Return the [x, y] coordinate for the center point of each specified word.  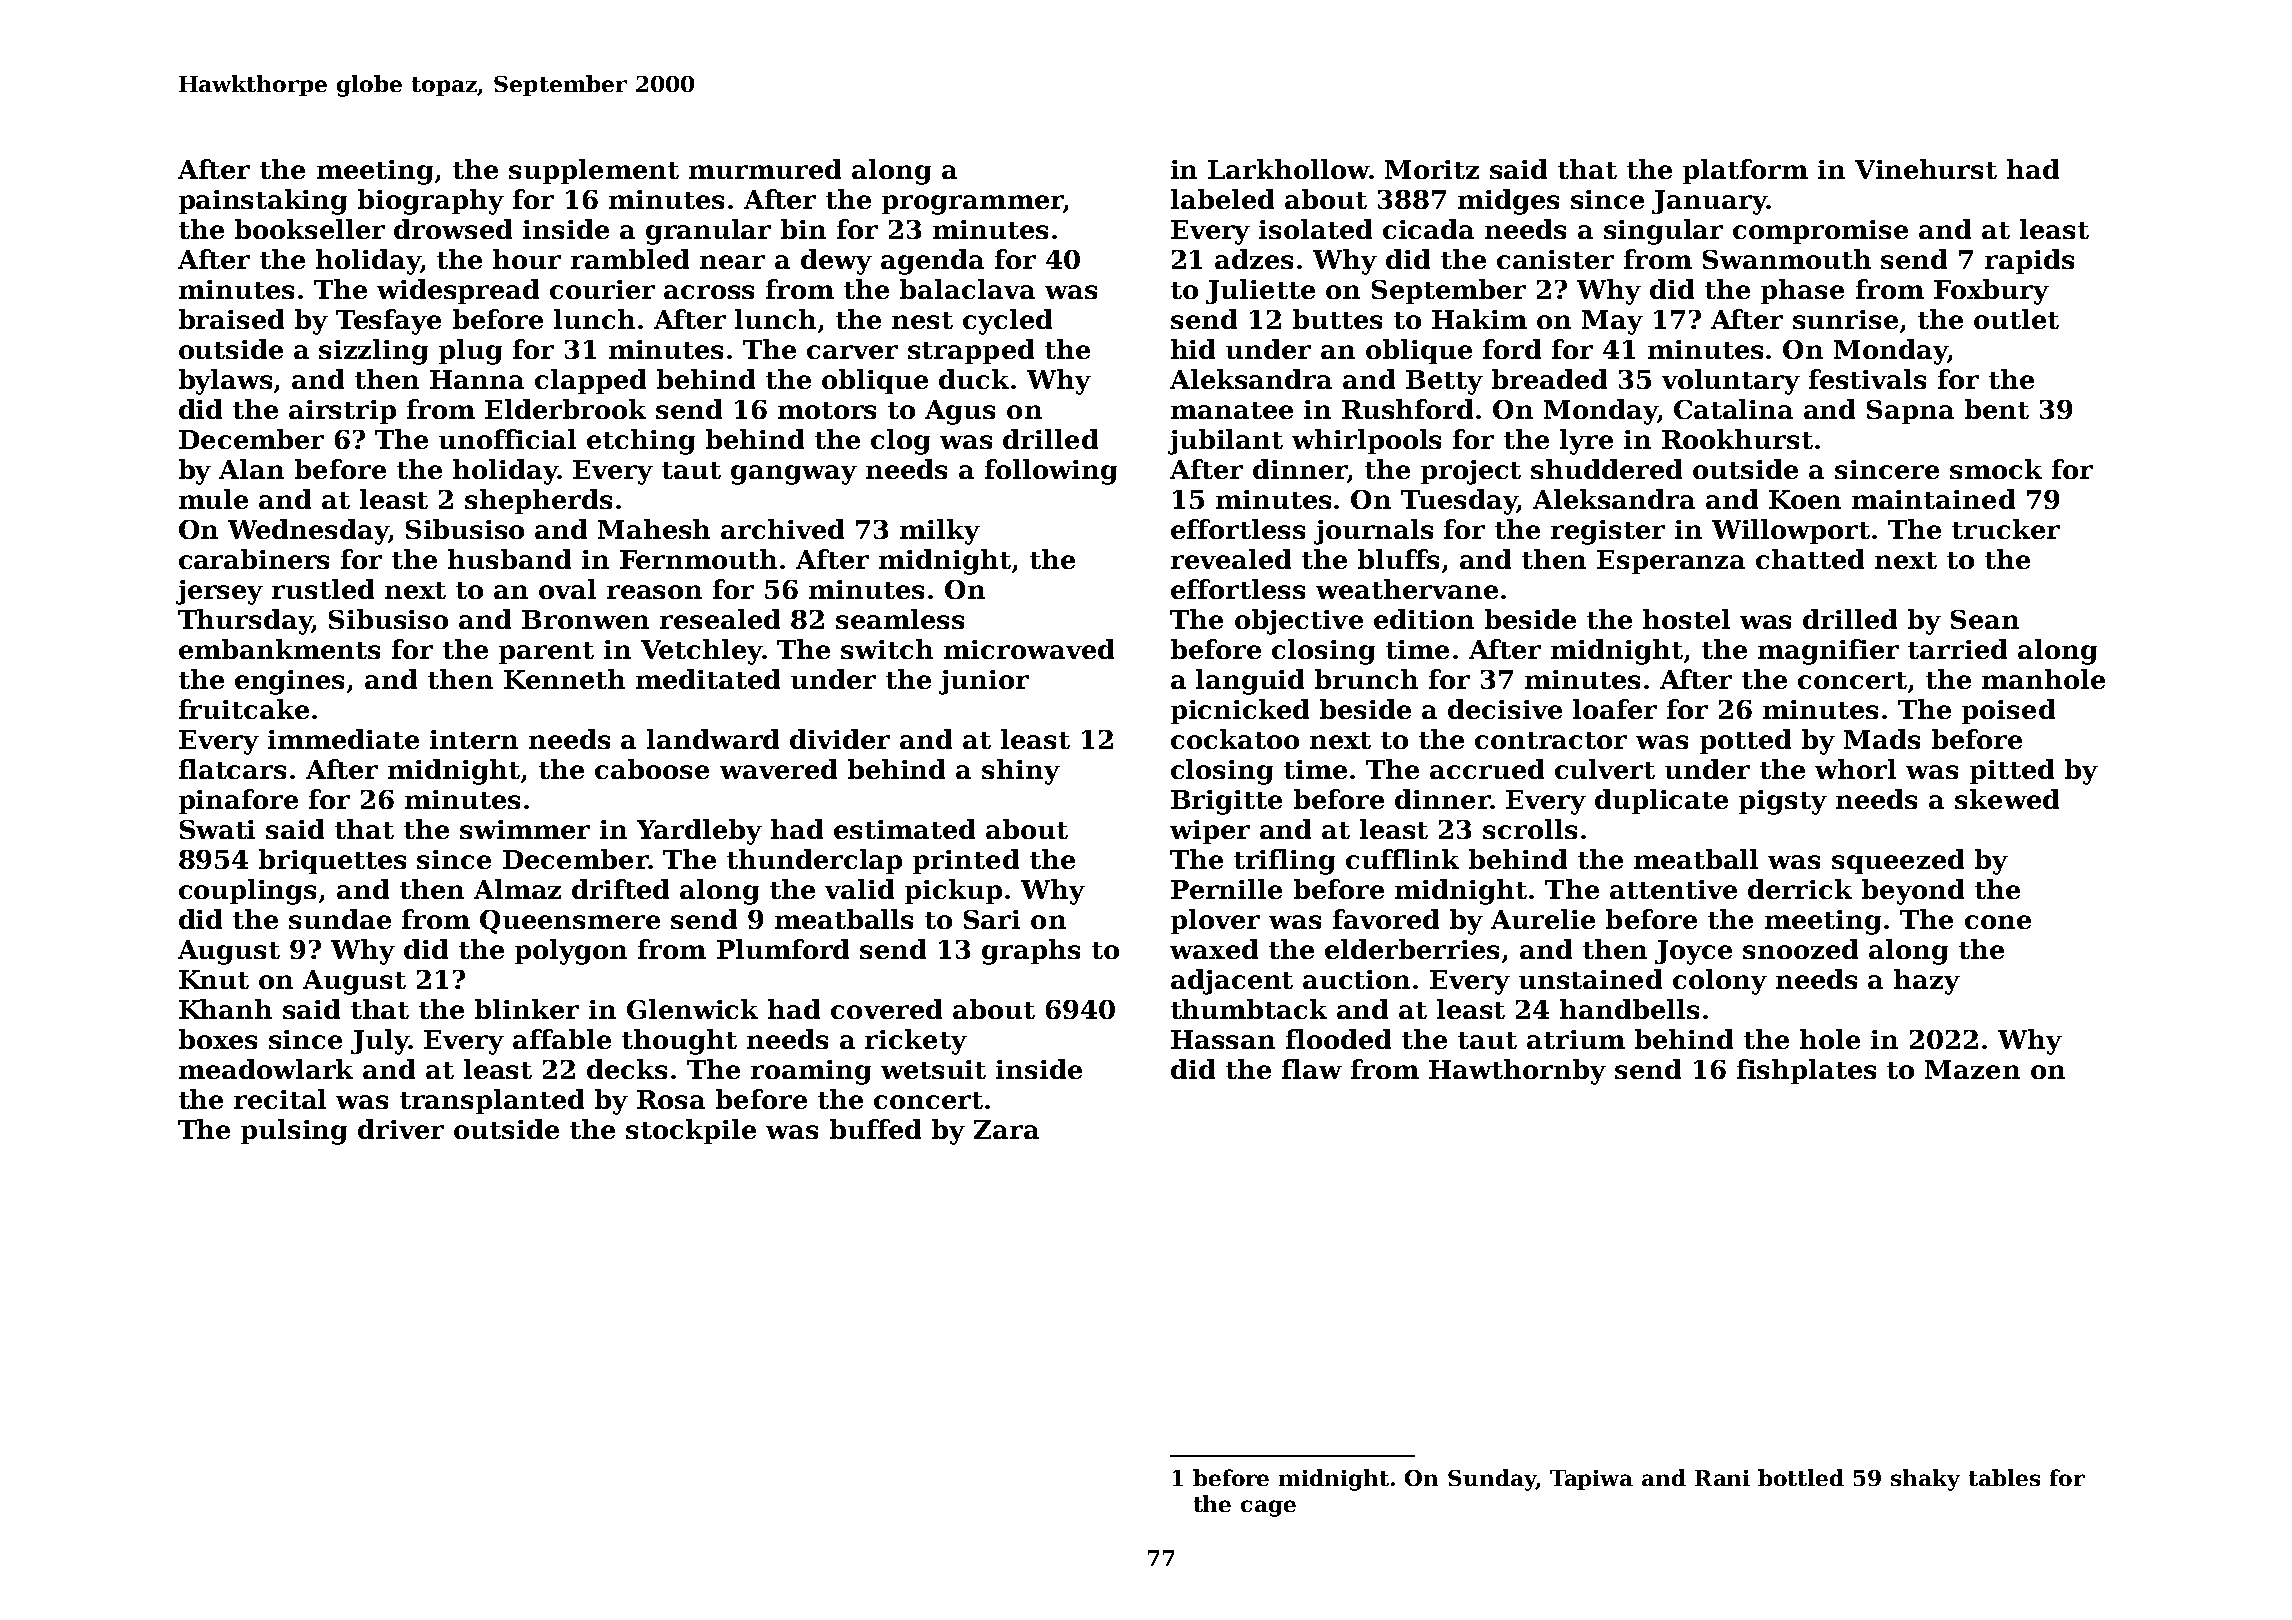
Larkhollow [1289, 169]
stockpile [691, 1131]
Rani [1722, 1478]
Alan [251, 469]
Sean [1985, 619]
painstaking [263, 202]
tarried [1957, 649]
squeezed [1898, 861]
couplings [247, 892]
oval [567, 589]
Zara [1006, 1129]
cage [1268, 1508]
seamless [900, 619]
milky [940, 532]
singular [1663, 232]
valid [859, 889]
